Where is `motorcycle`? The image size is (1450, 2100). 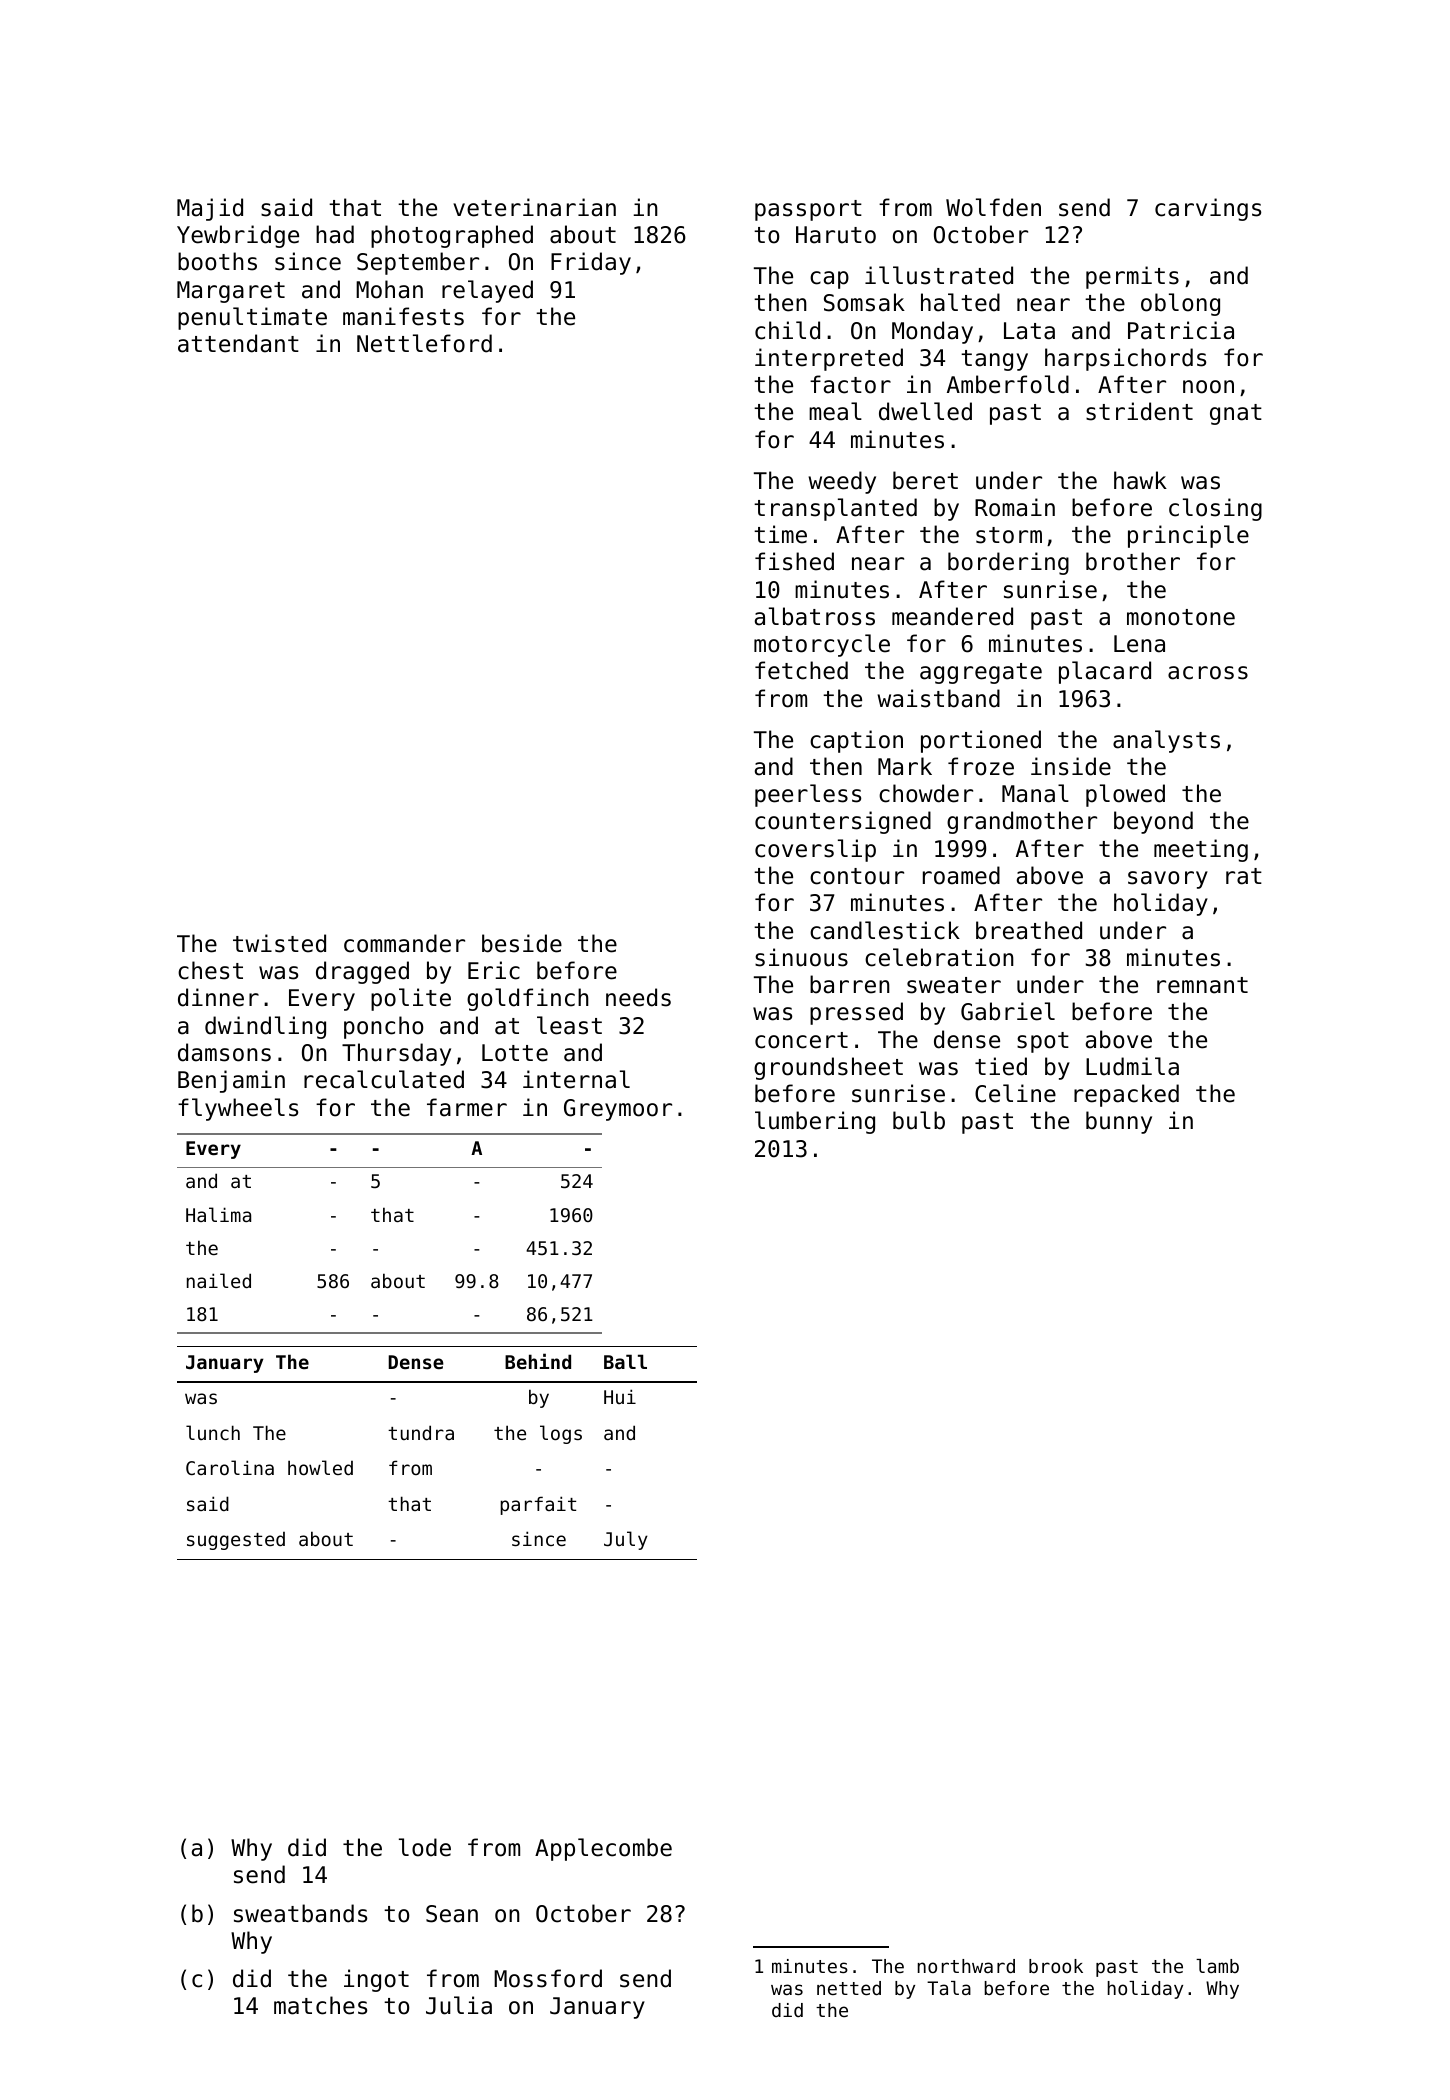 motorcycle is located at coordinates (822, 645).
